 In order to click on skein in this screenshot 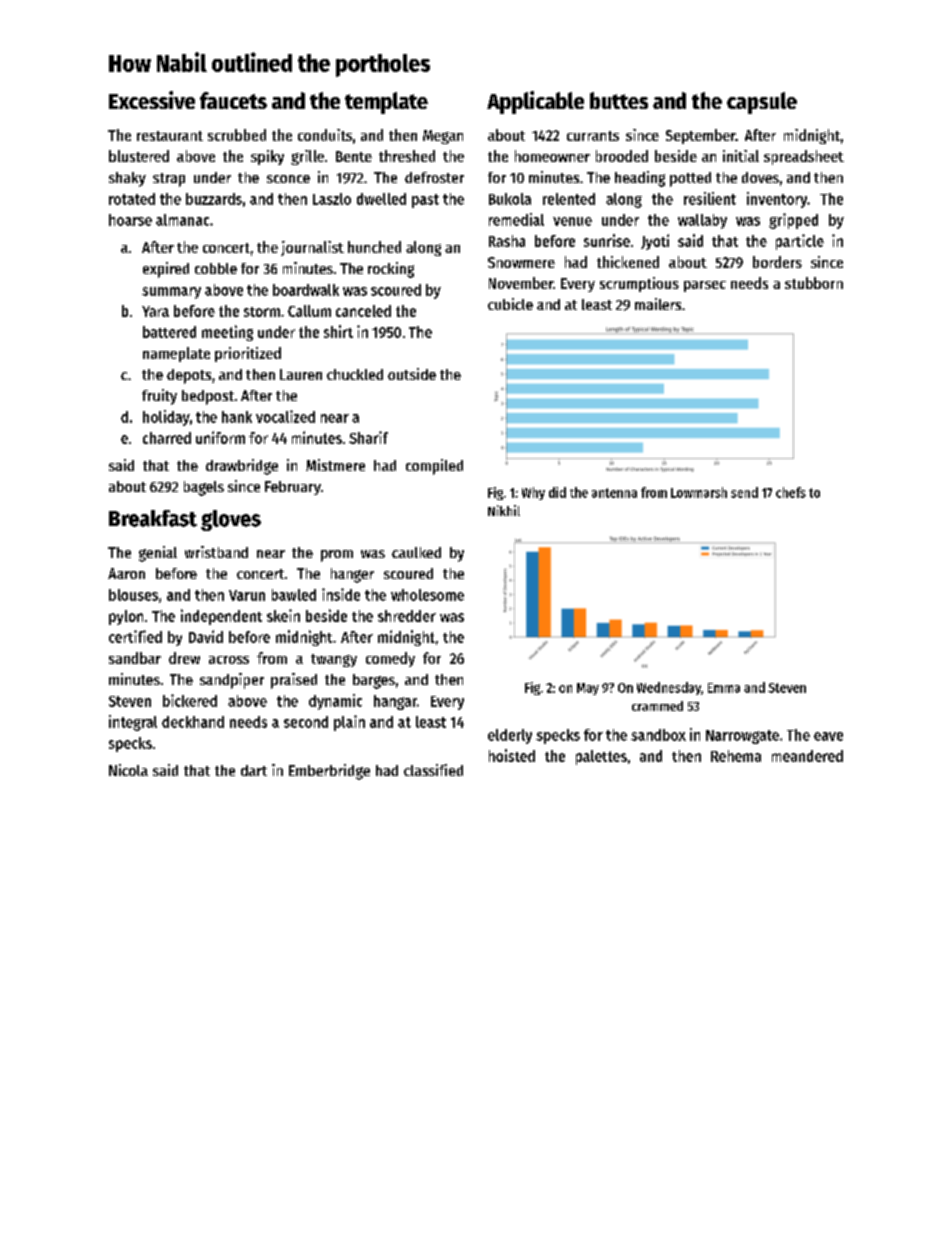, I will do `click(283, 615)`.
